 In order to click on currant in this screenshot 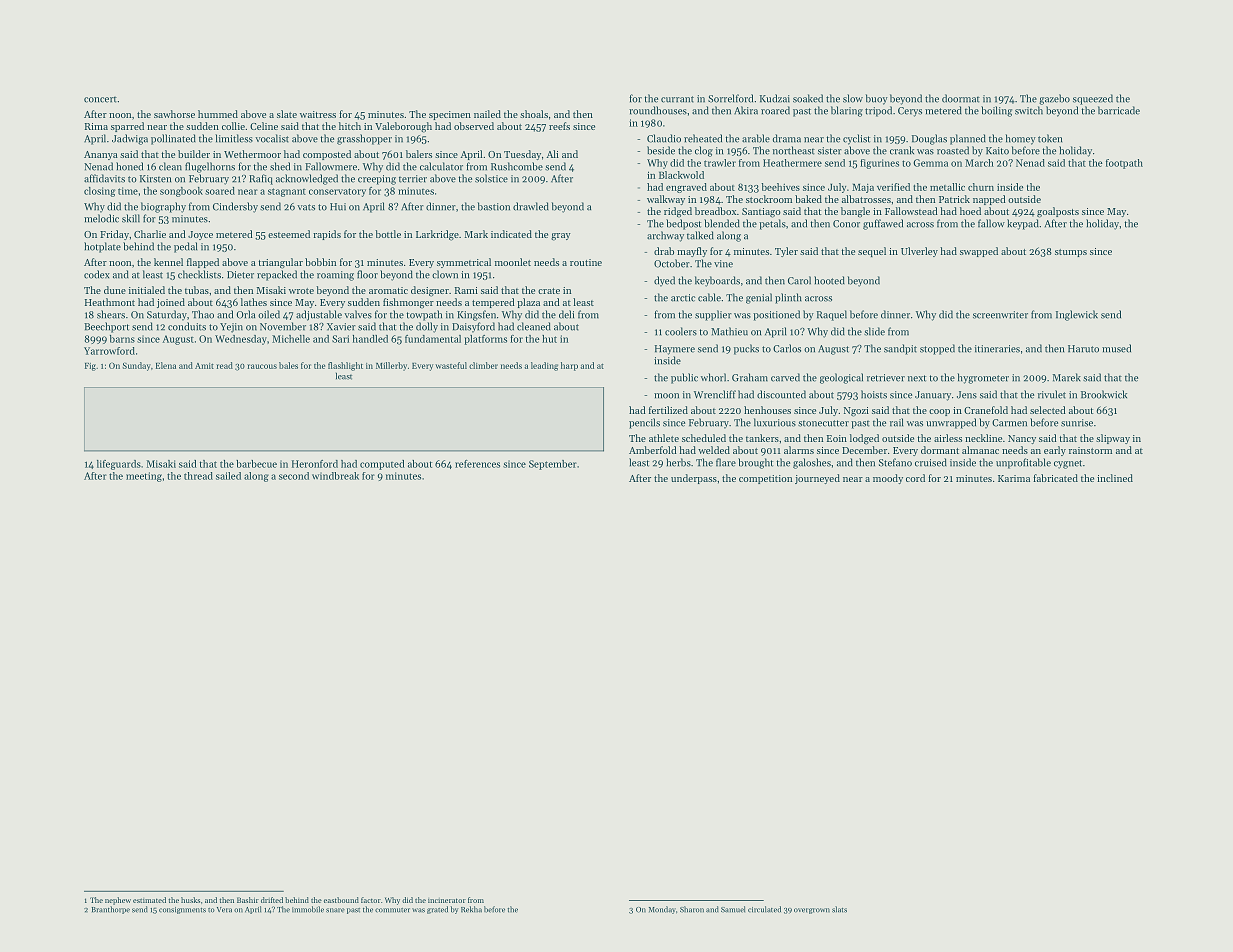, I will do `click(677, 99)`.
